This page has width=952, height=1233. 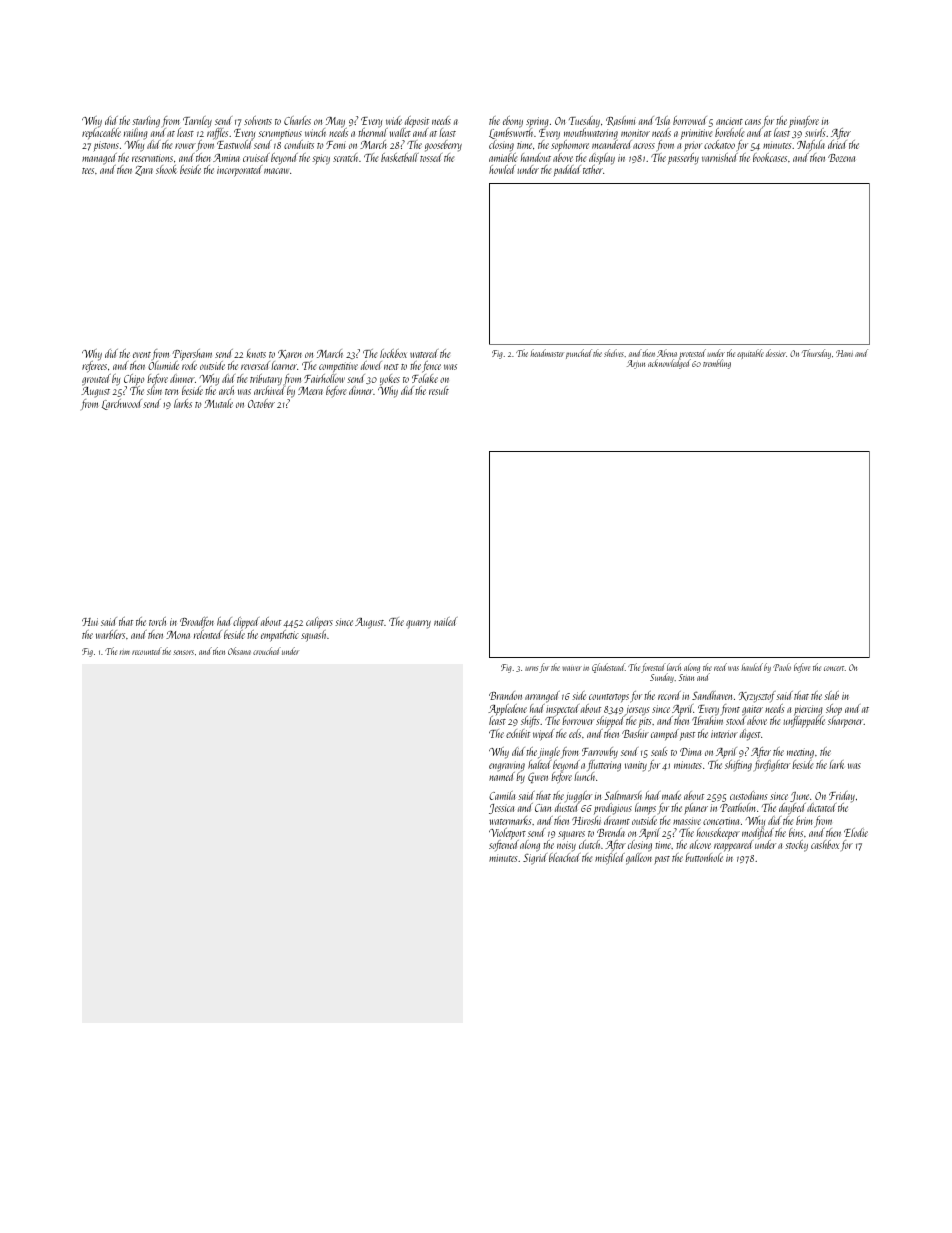 I want to click on ebony, so click(x=513, y=122).
